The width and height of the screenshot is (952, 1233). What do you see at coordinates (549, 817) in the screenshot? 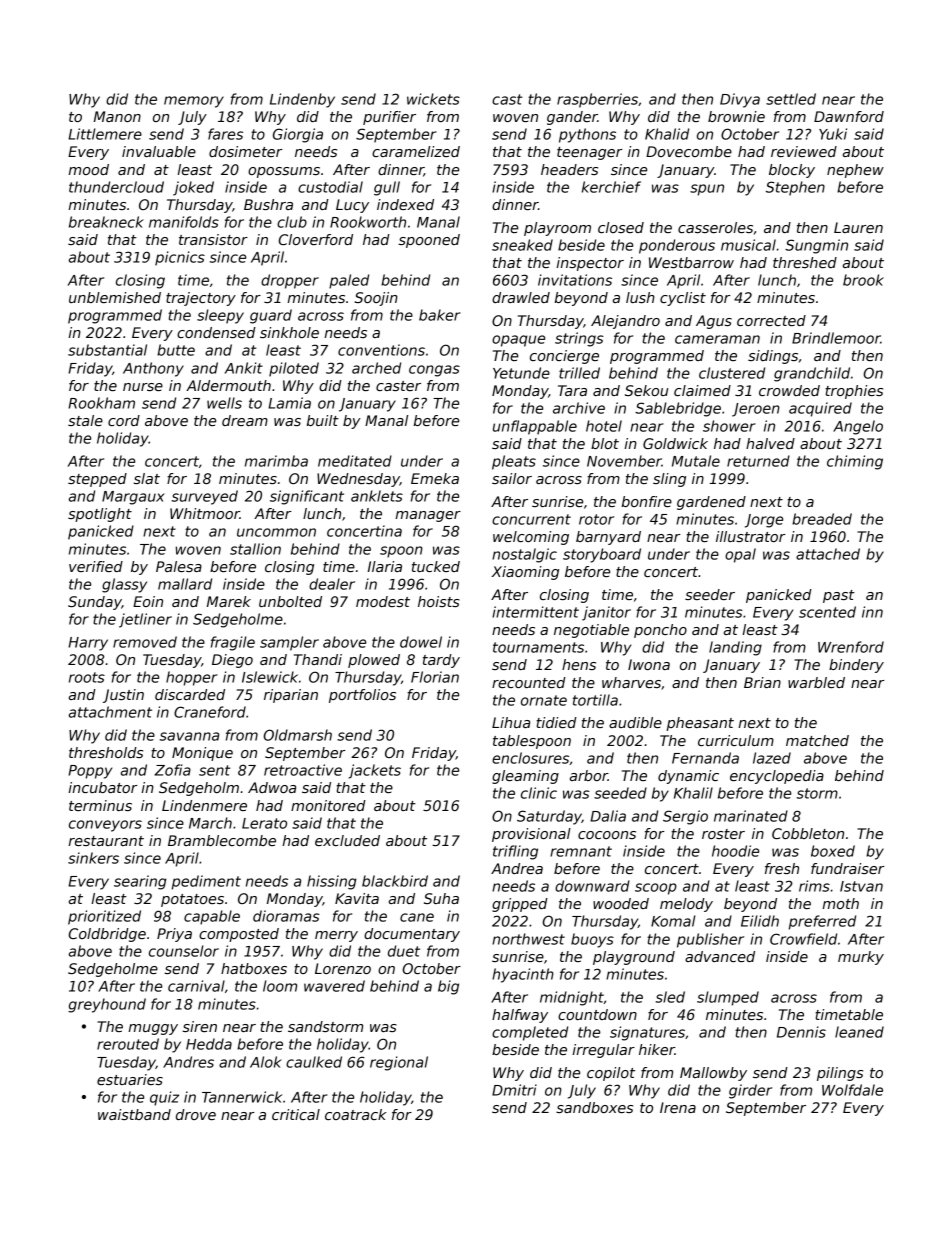
I see `Saturday` at bounding box center [549, 817].
